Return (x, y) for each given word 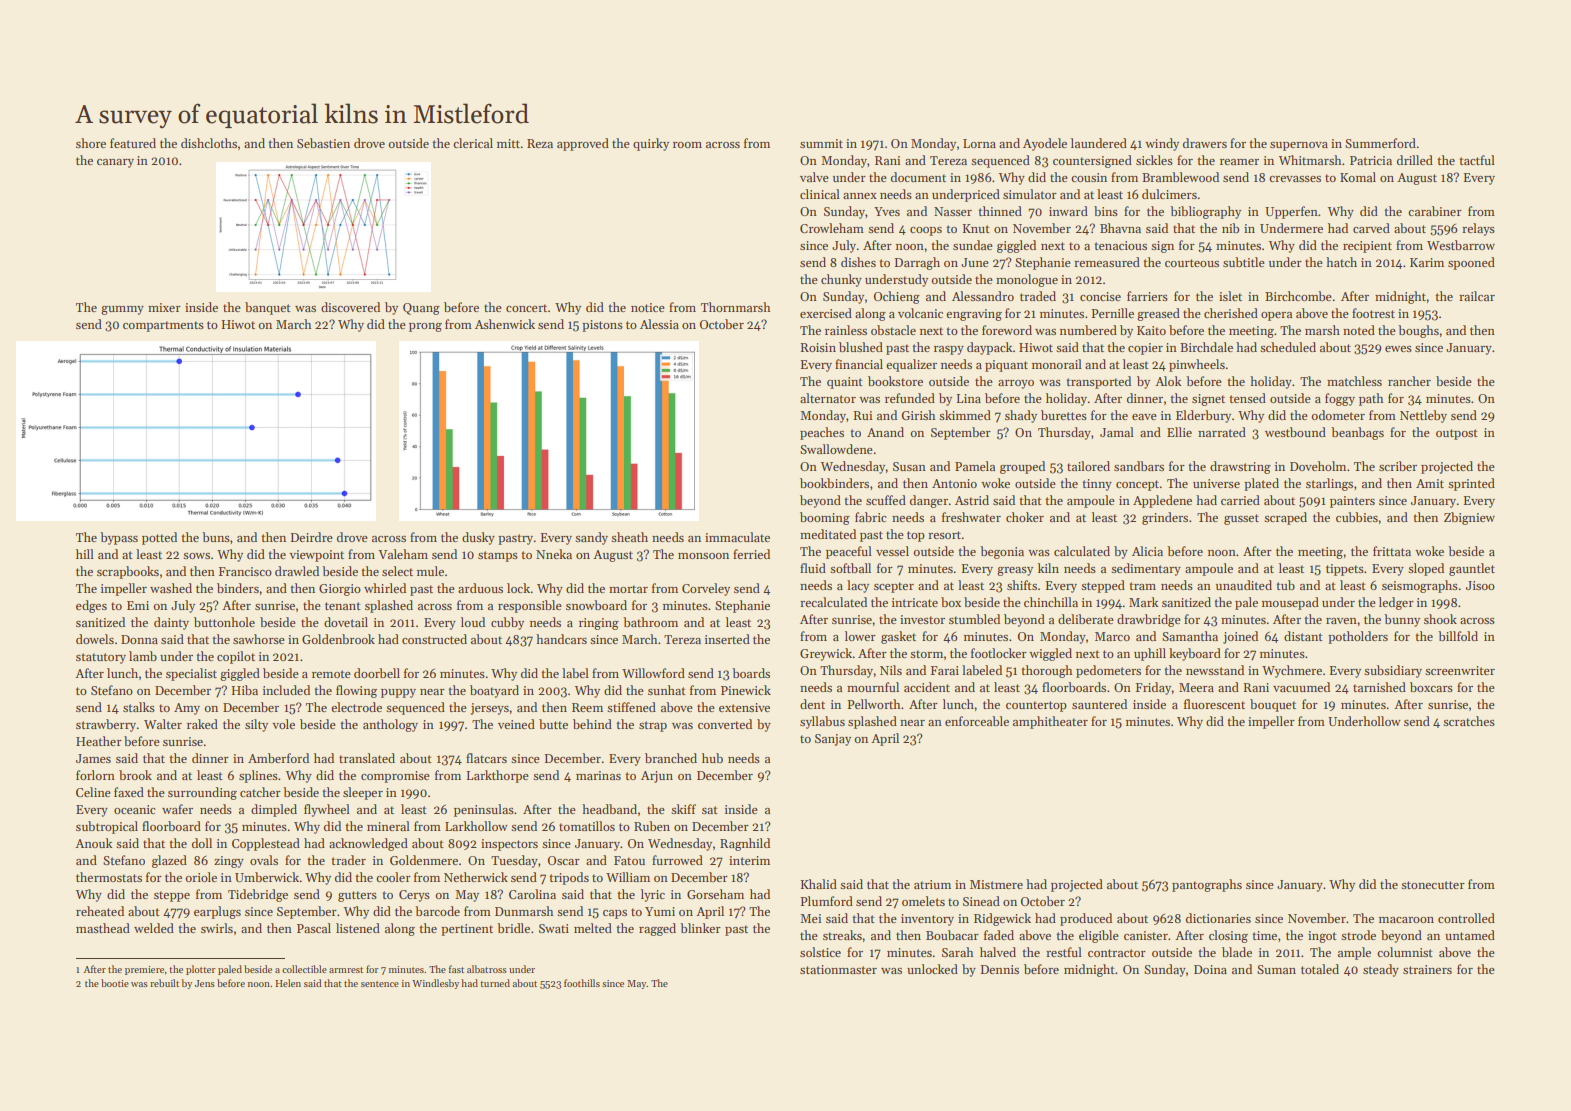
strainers (1427, 969)
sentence (380, 984)
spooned (1471, 263)
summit (821, 143)
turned (495, 983)
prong (425, 327)
